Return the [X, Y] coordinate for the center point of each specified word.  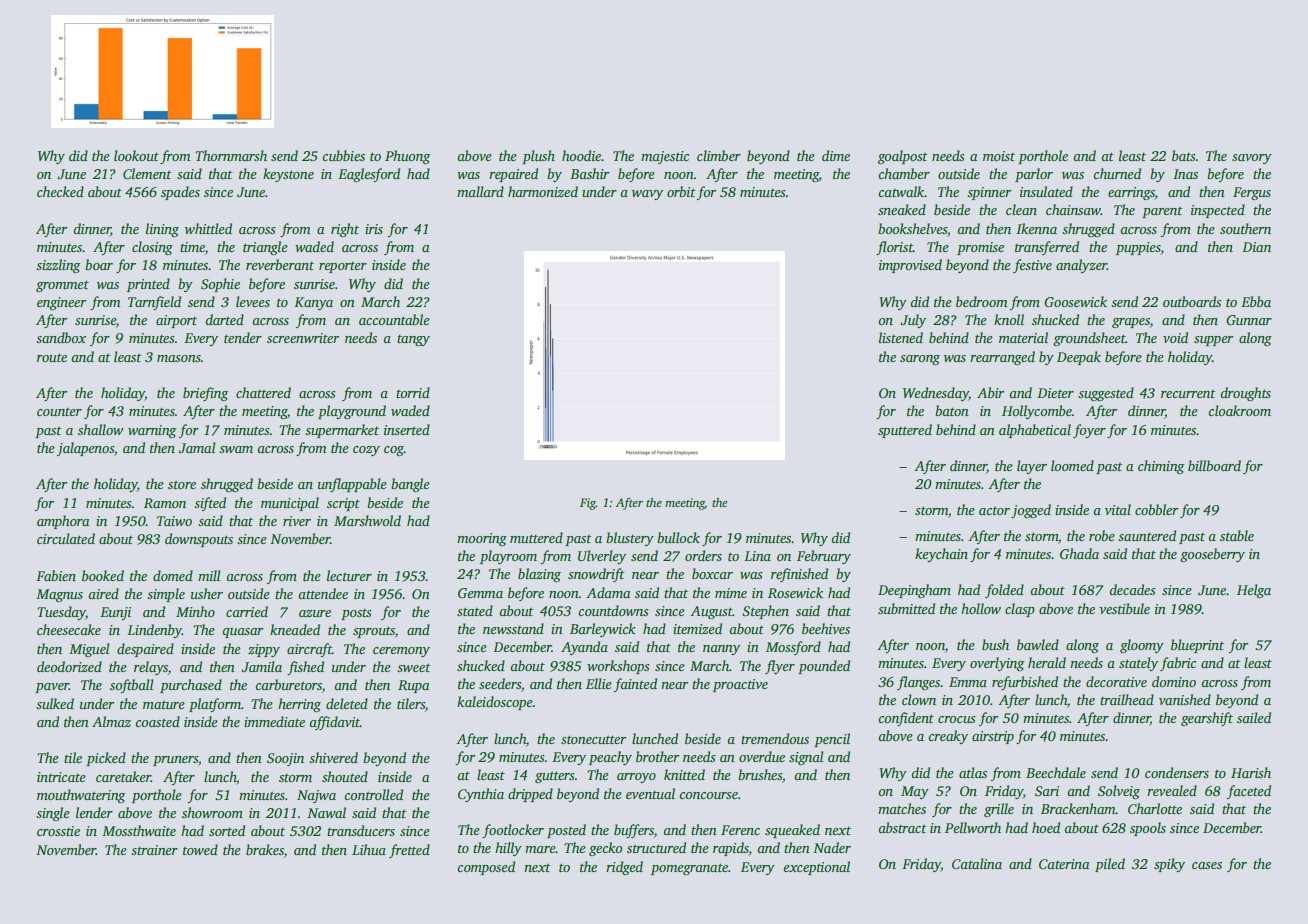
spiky [1169, 865]
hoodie [581, 155]
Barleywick [603, 630]
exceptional [816, 868]
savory [1252, 159]
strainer [154, 850]
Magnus [59, 595]
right [345, 230]
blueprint [1197, 646]
